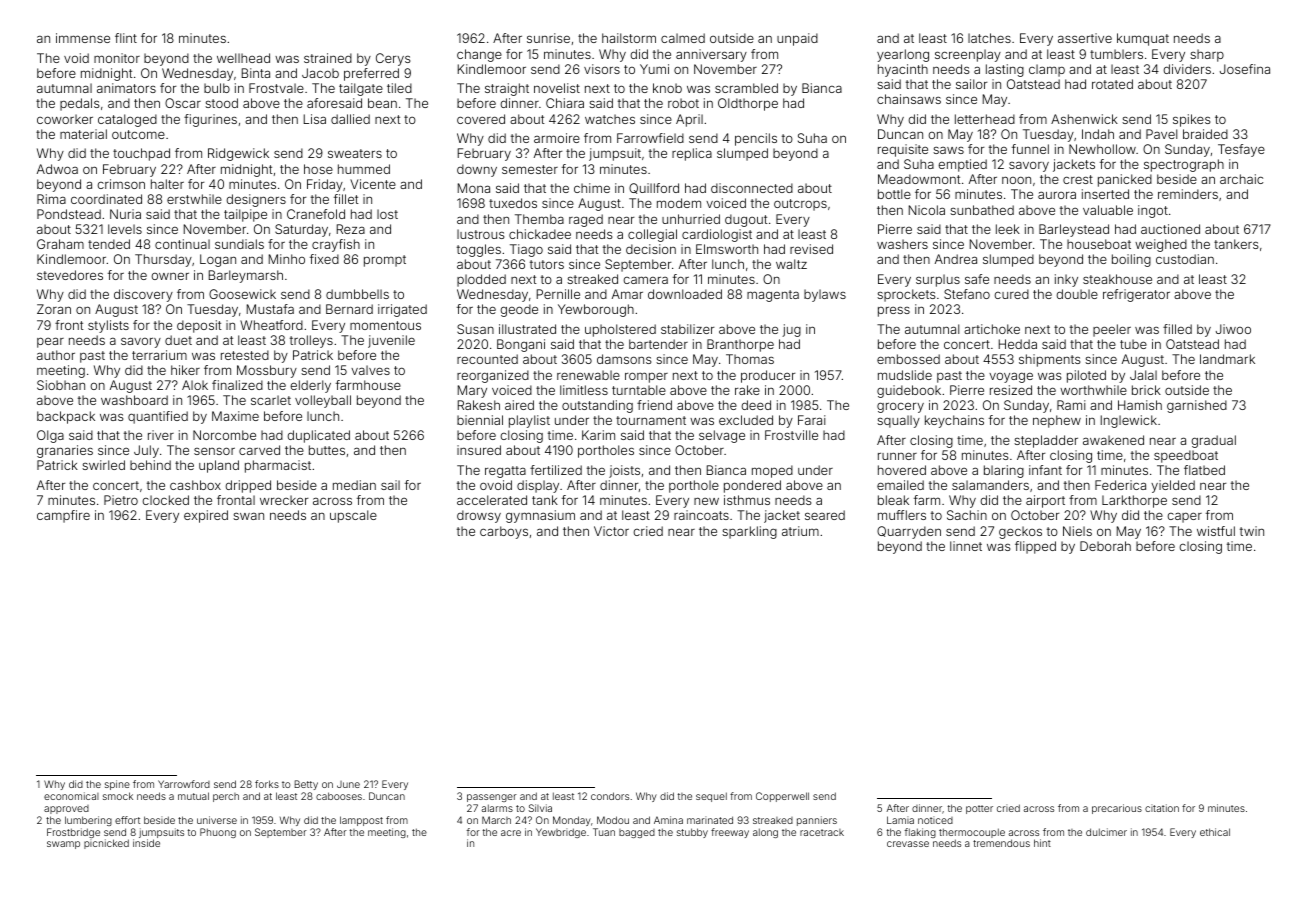  What do you see at coordinates (355, 153) in the screenshot?
I see `sweaters` at bounding box center [355, 153].
